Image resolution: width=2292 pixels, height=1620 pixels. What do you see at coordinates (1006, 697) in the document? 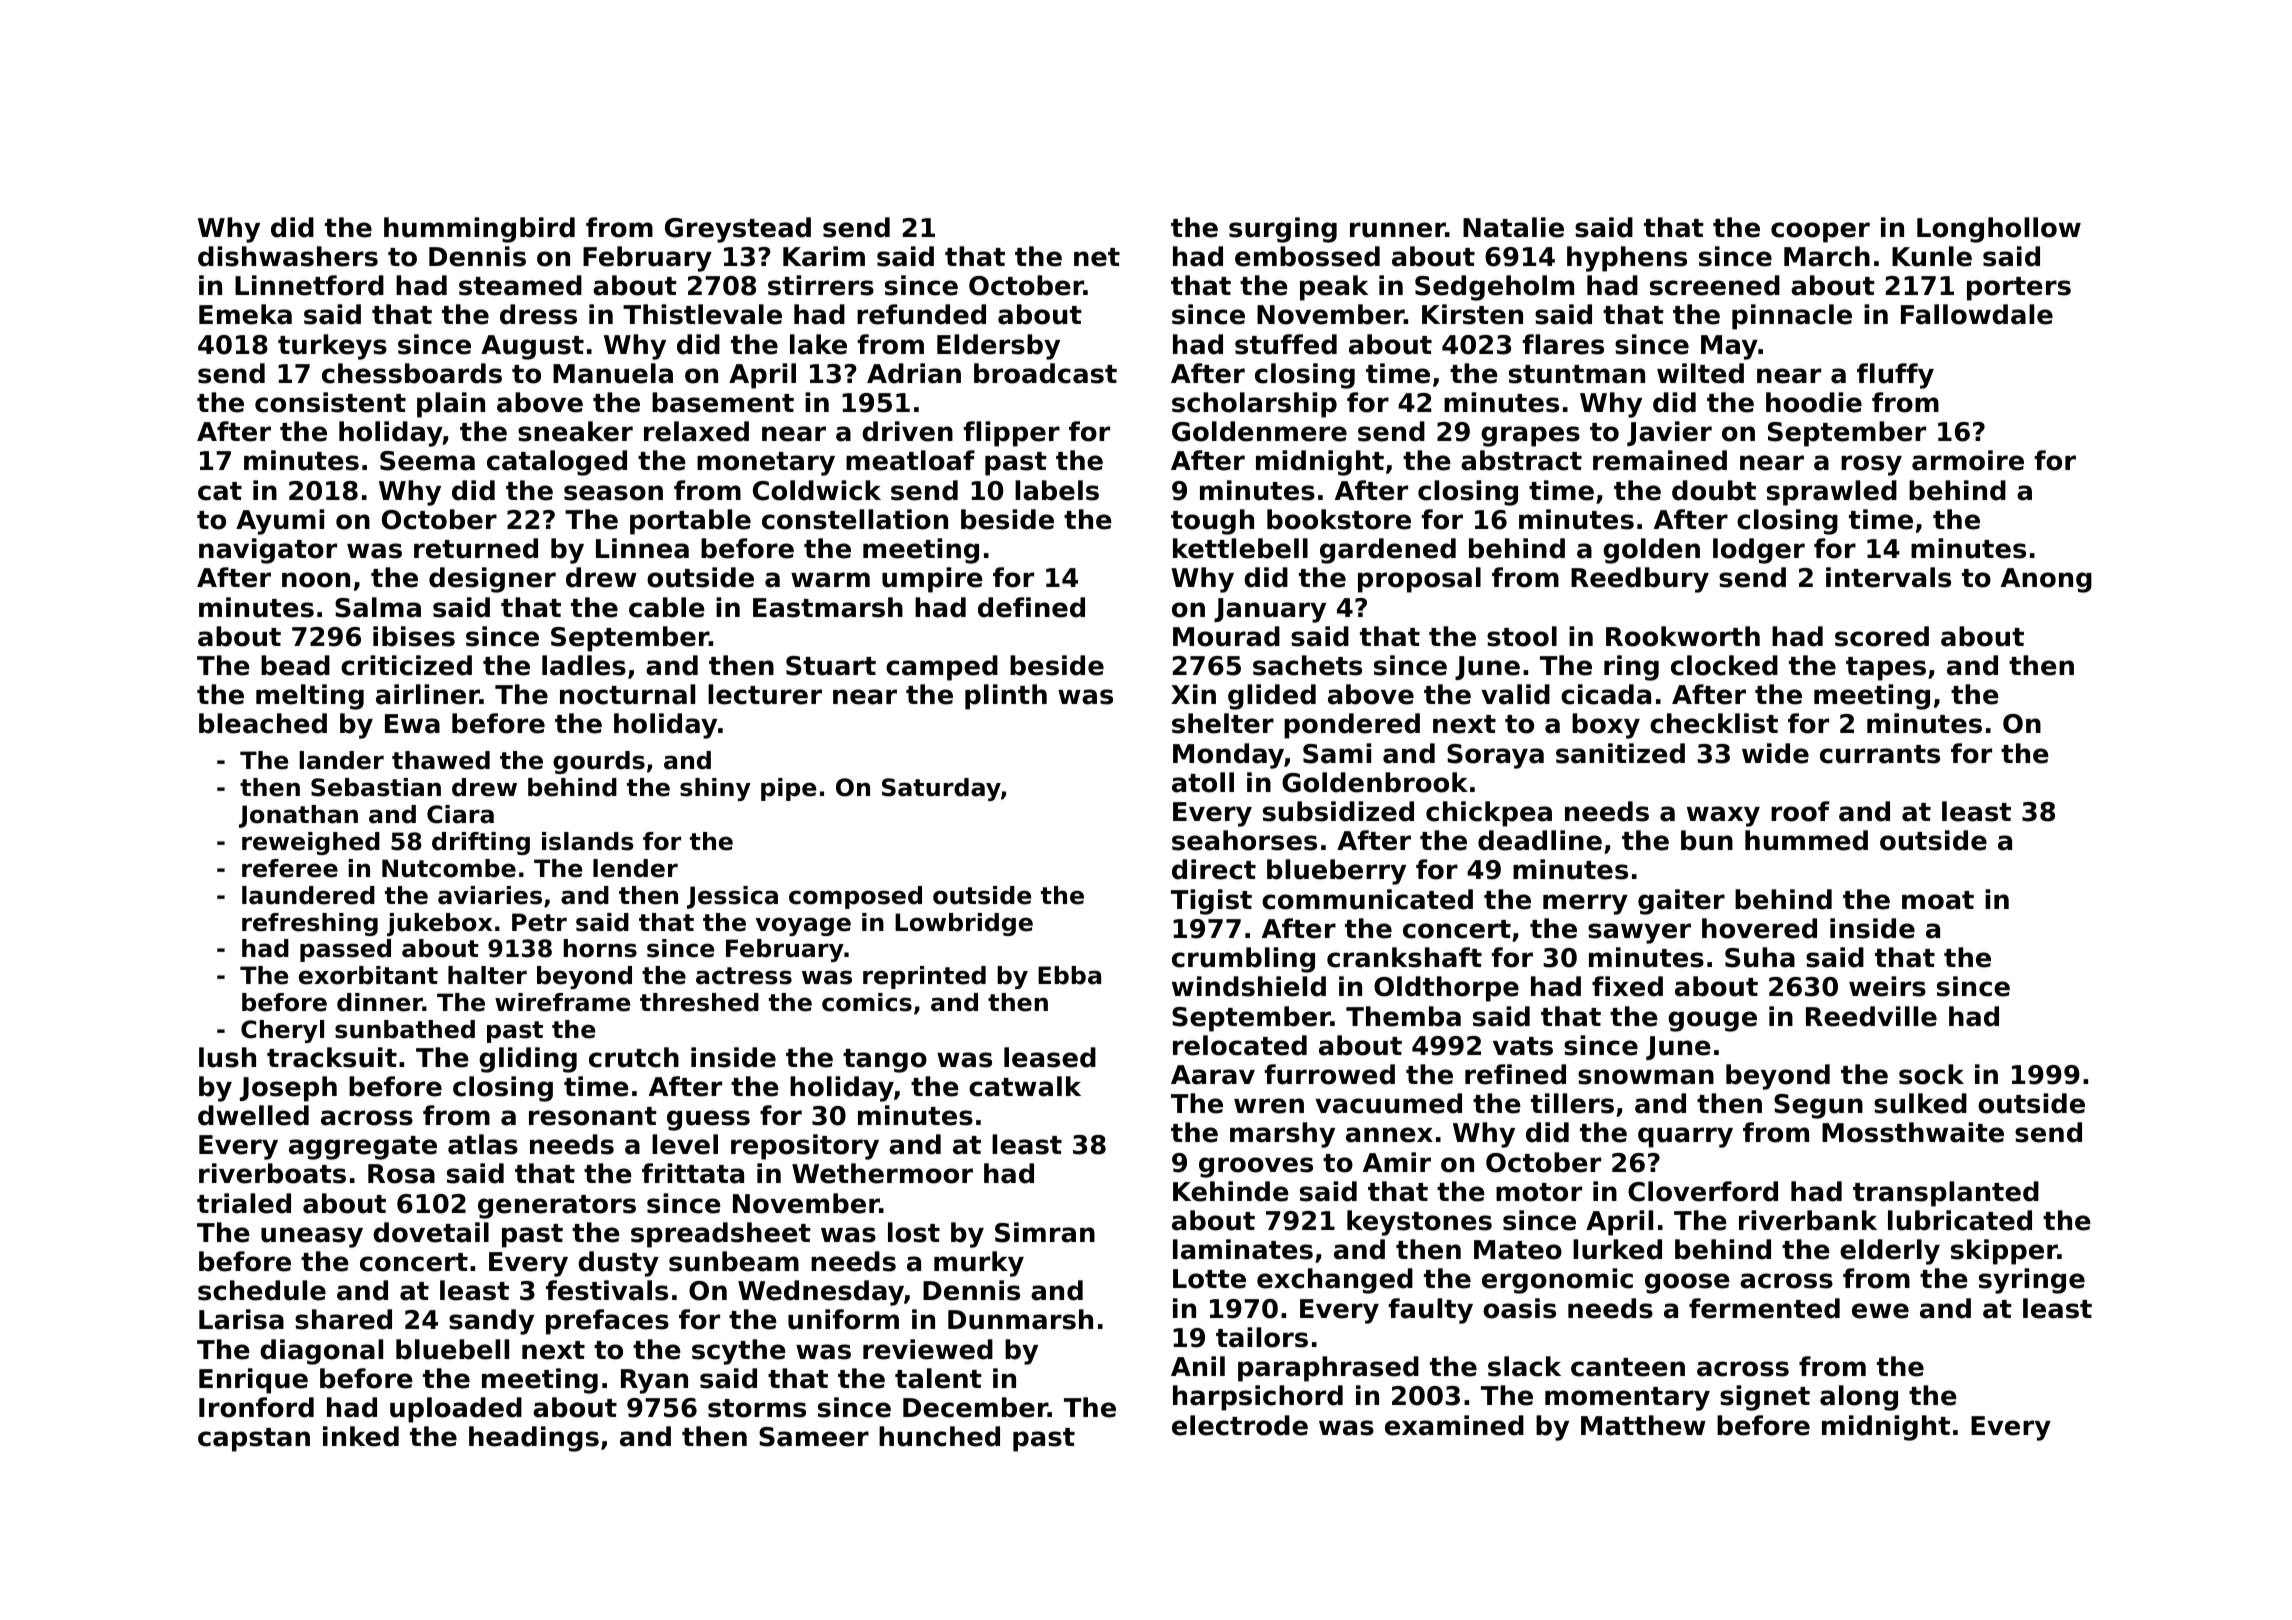
I see `plinth` at bounding box center [1006, 697].
